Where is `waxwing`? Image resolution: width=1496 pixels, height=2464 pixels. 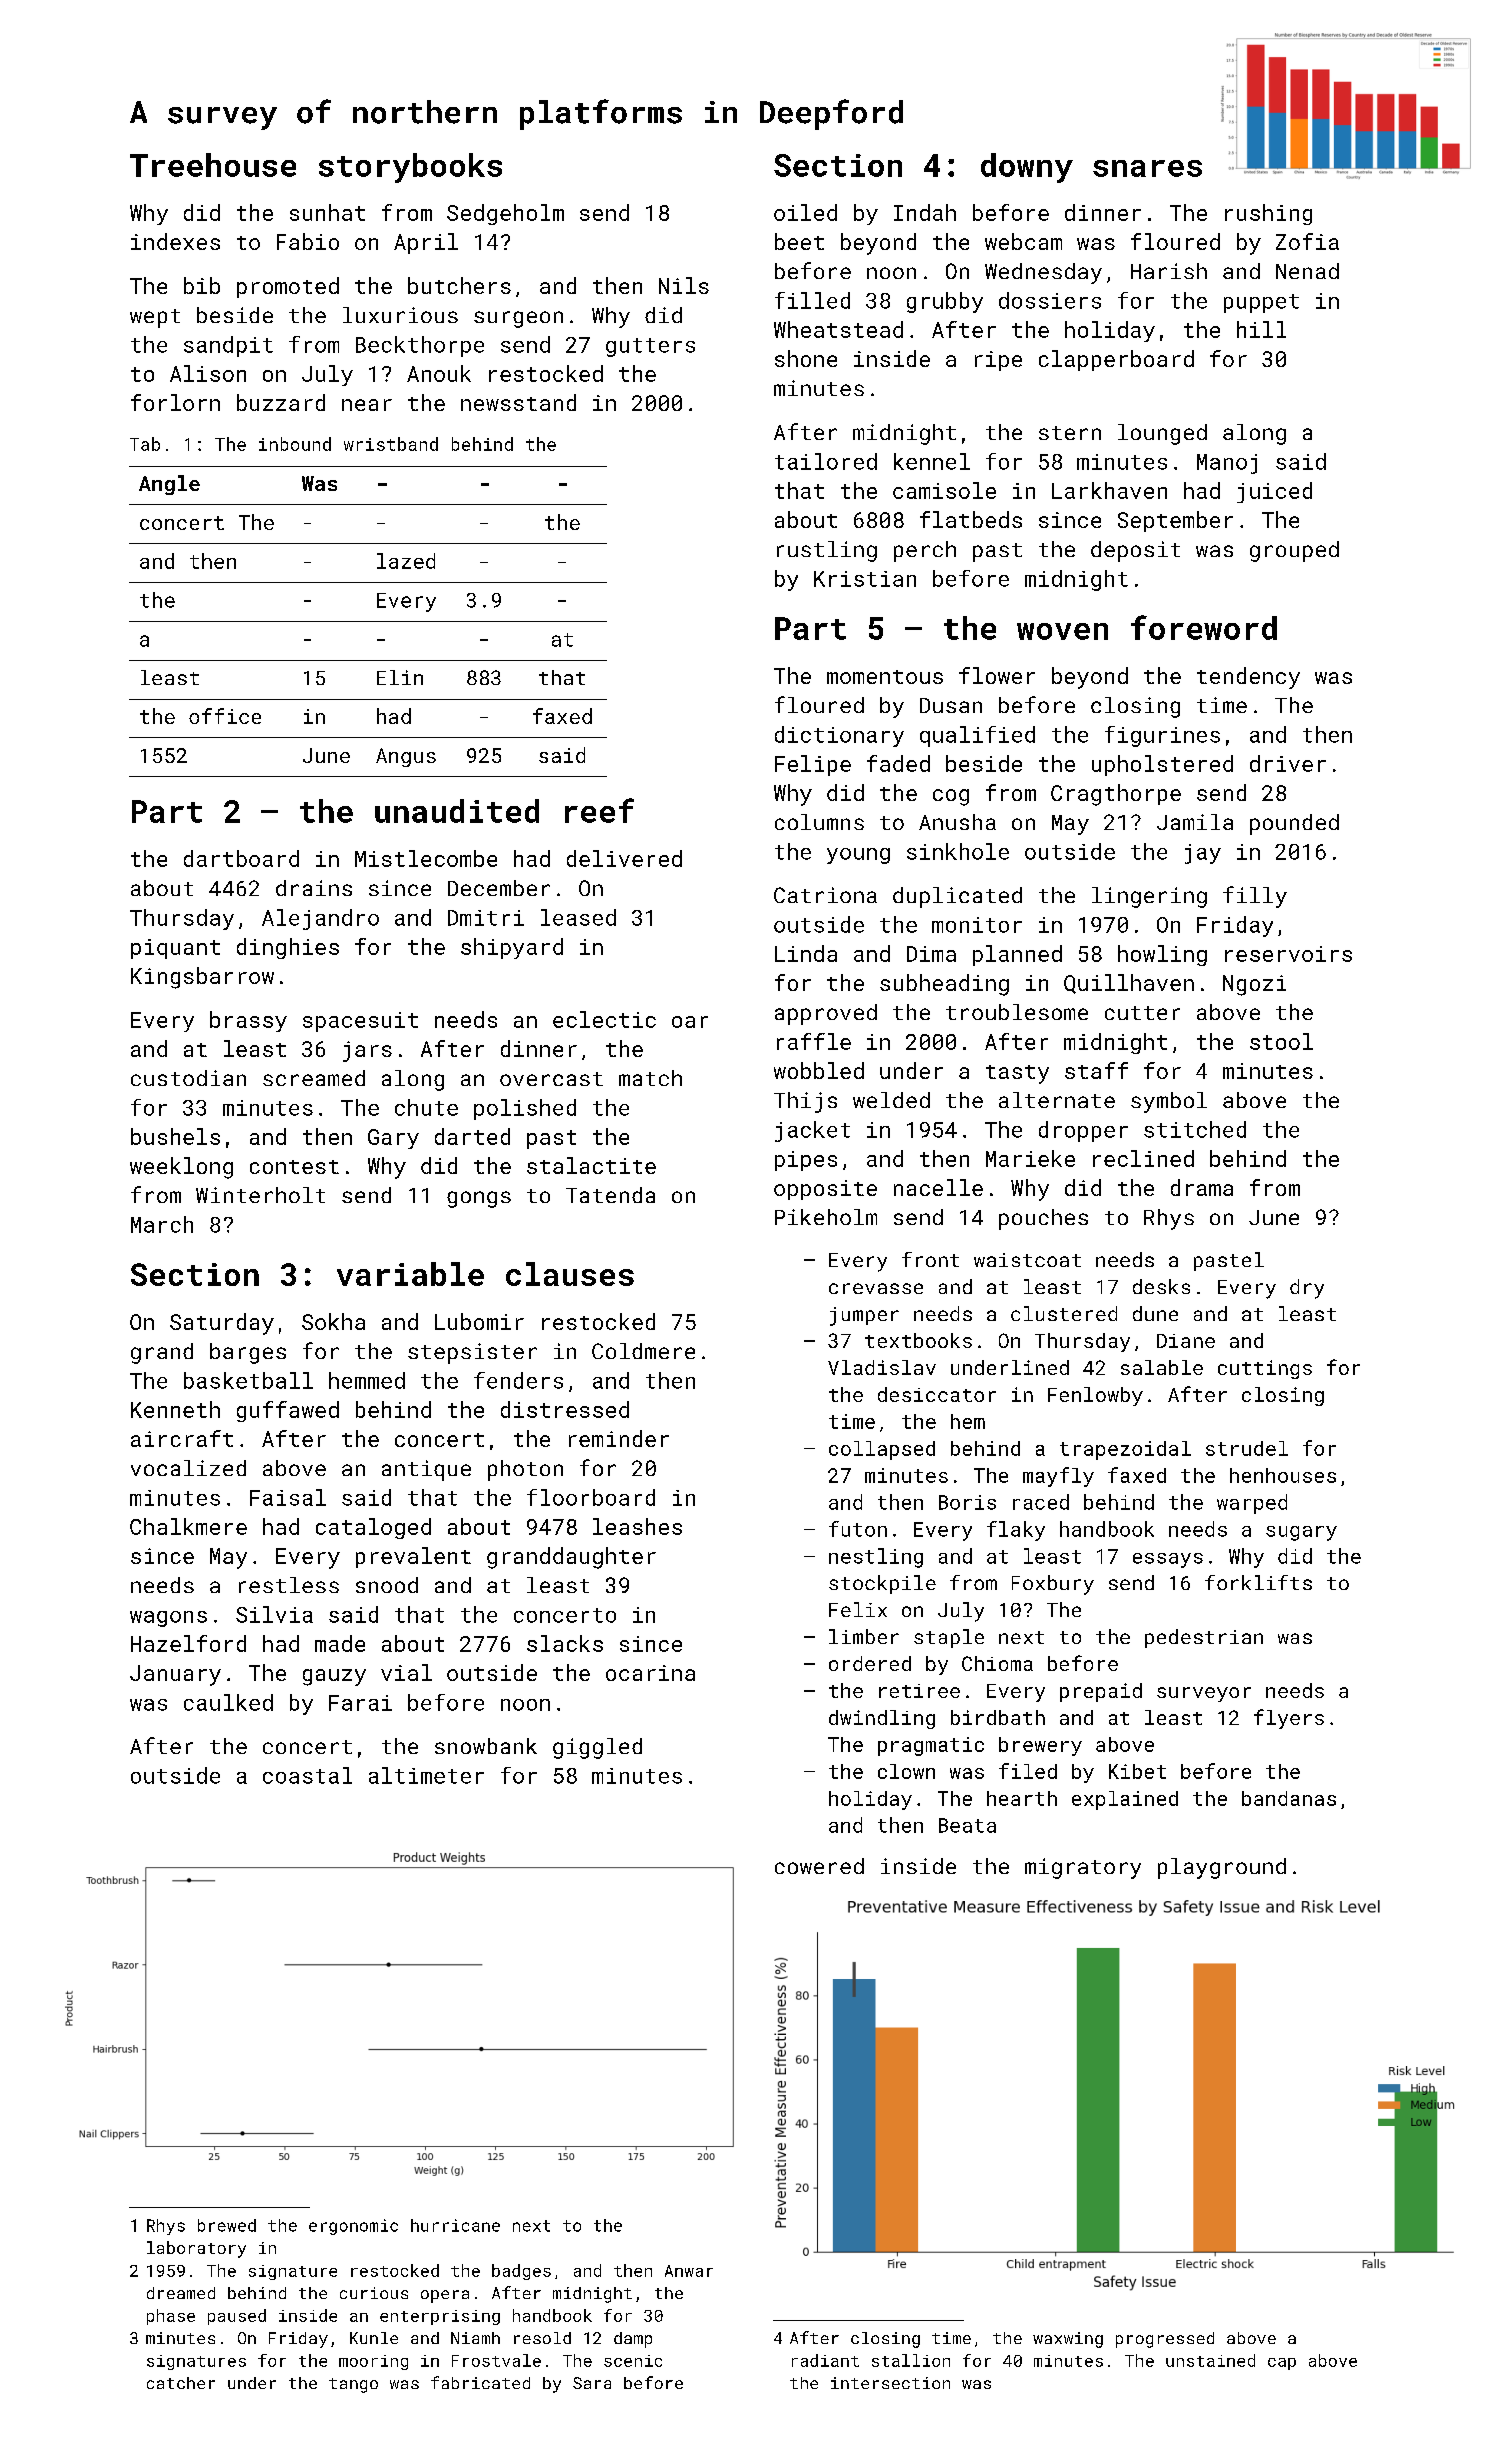
waxwing is located at coordinates (1068, 2340).
